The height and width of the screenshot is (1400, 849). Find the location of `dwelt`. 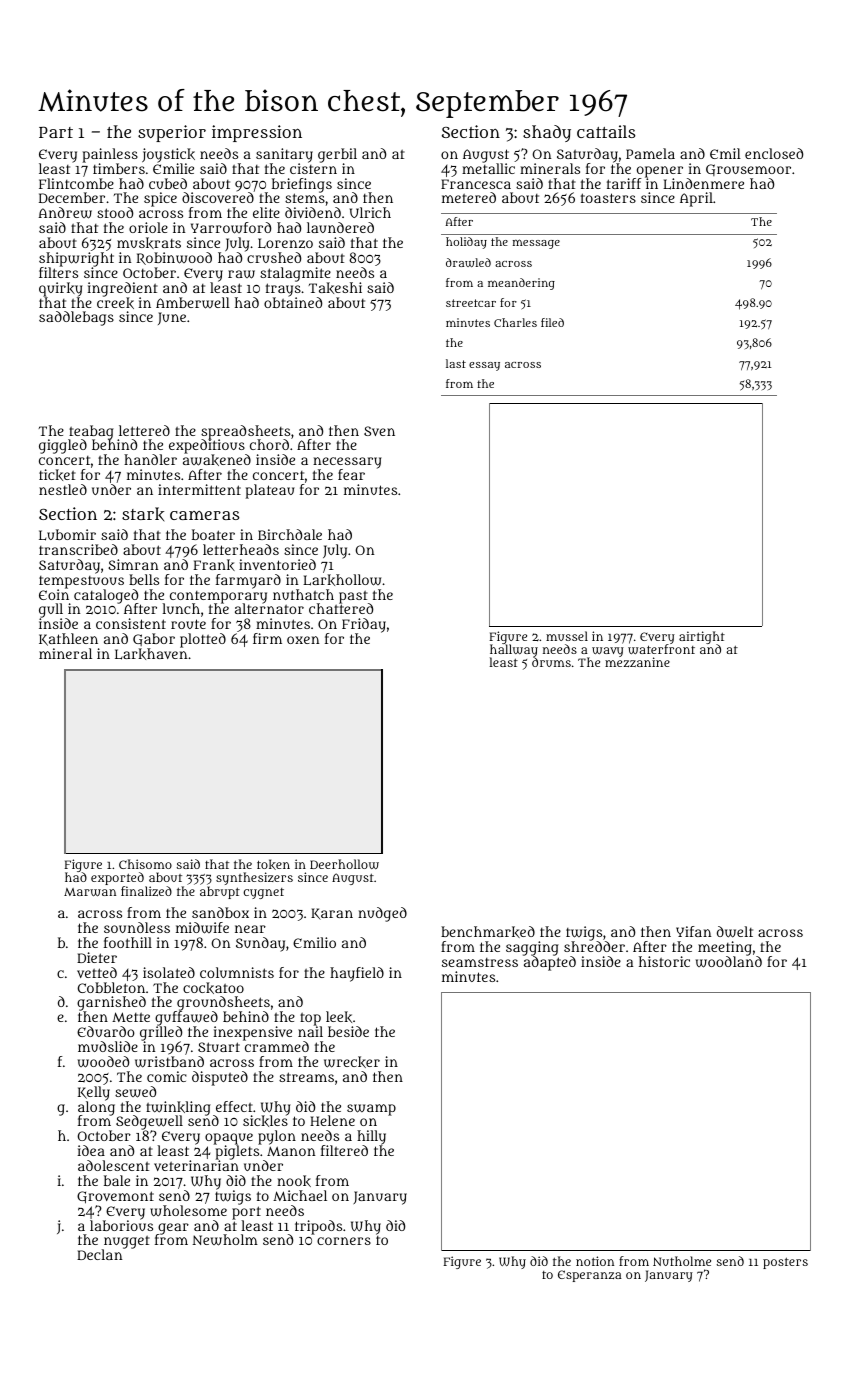

dwelt is located at coordinates (735, 932).
